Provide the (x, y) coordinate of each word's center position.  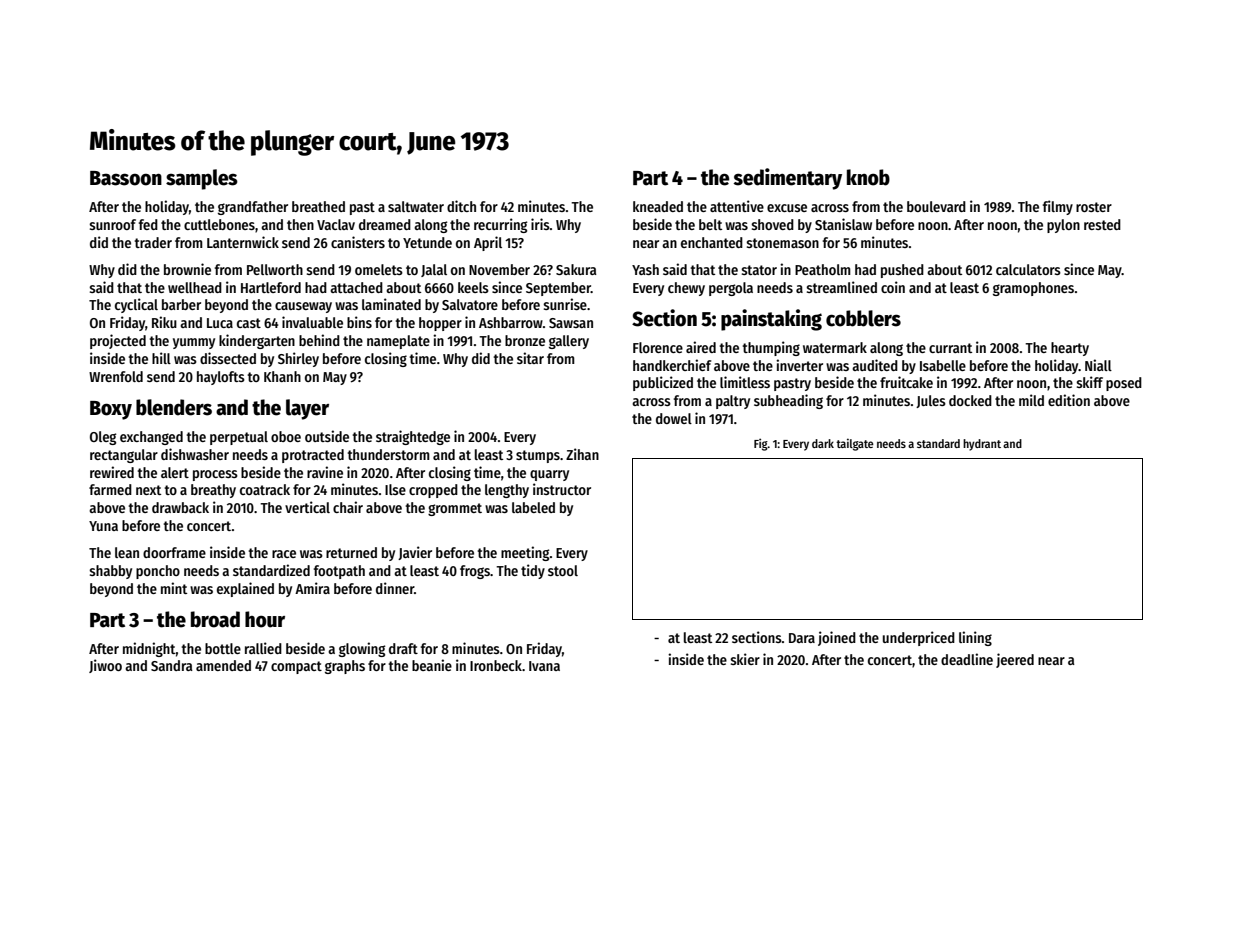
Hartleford (271, 287)
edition (1069, 400)
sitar (530, 358)
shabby (110, 572)
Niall (1098, 365)
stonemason (782, 243)
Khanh (282, 376)
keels (473, 287)
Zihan (582, 454)
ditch (461, 206)
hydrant (982, 445)
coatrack (265, 489)
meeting (525, 553)
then (300, 224)
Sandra (172, 665)
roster (1094, 207)
